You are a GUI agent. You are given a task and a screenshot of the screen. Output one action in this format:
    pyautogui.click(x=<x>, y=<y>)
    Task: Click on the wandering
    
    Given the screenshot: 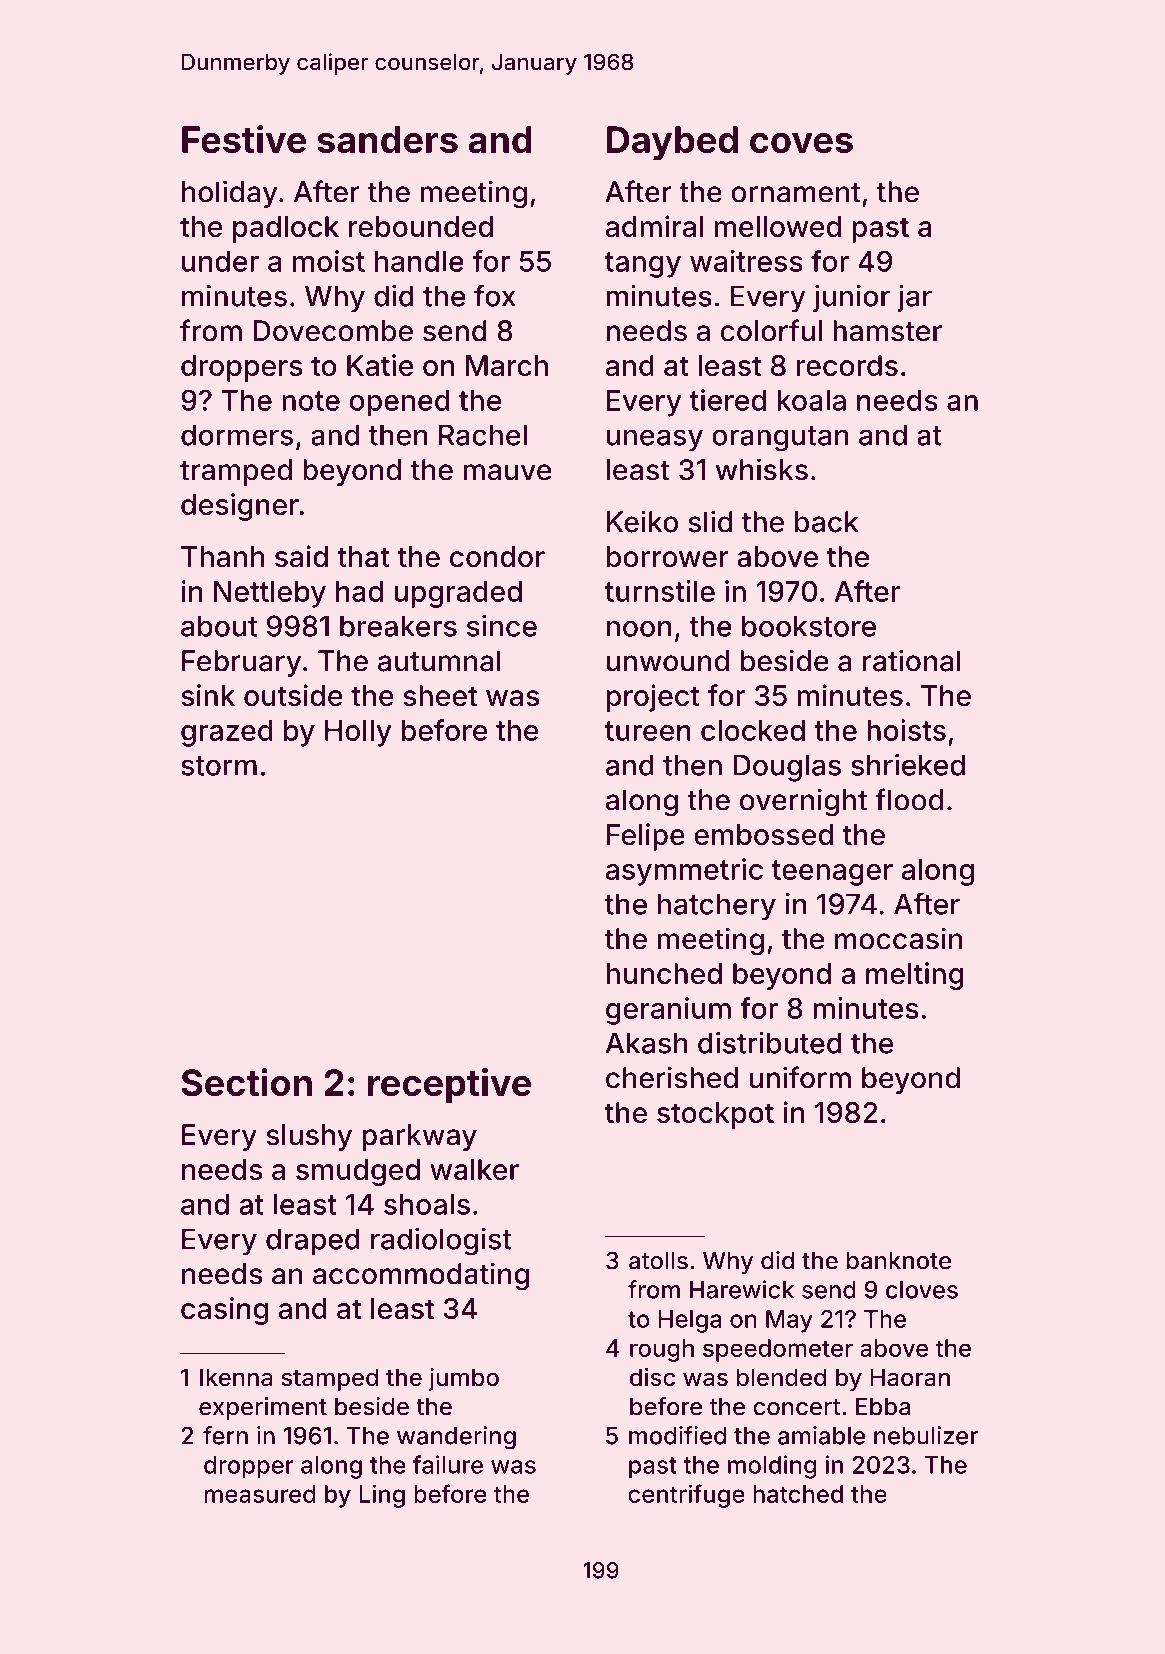 What is the action you would take?
    pyautogui.click(x=456, y=1438)
